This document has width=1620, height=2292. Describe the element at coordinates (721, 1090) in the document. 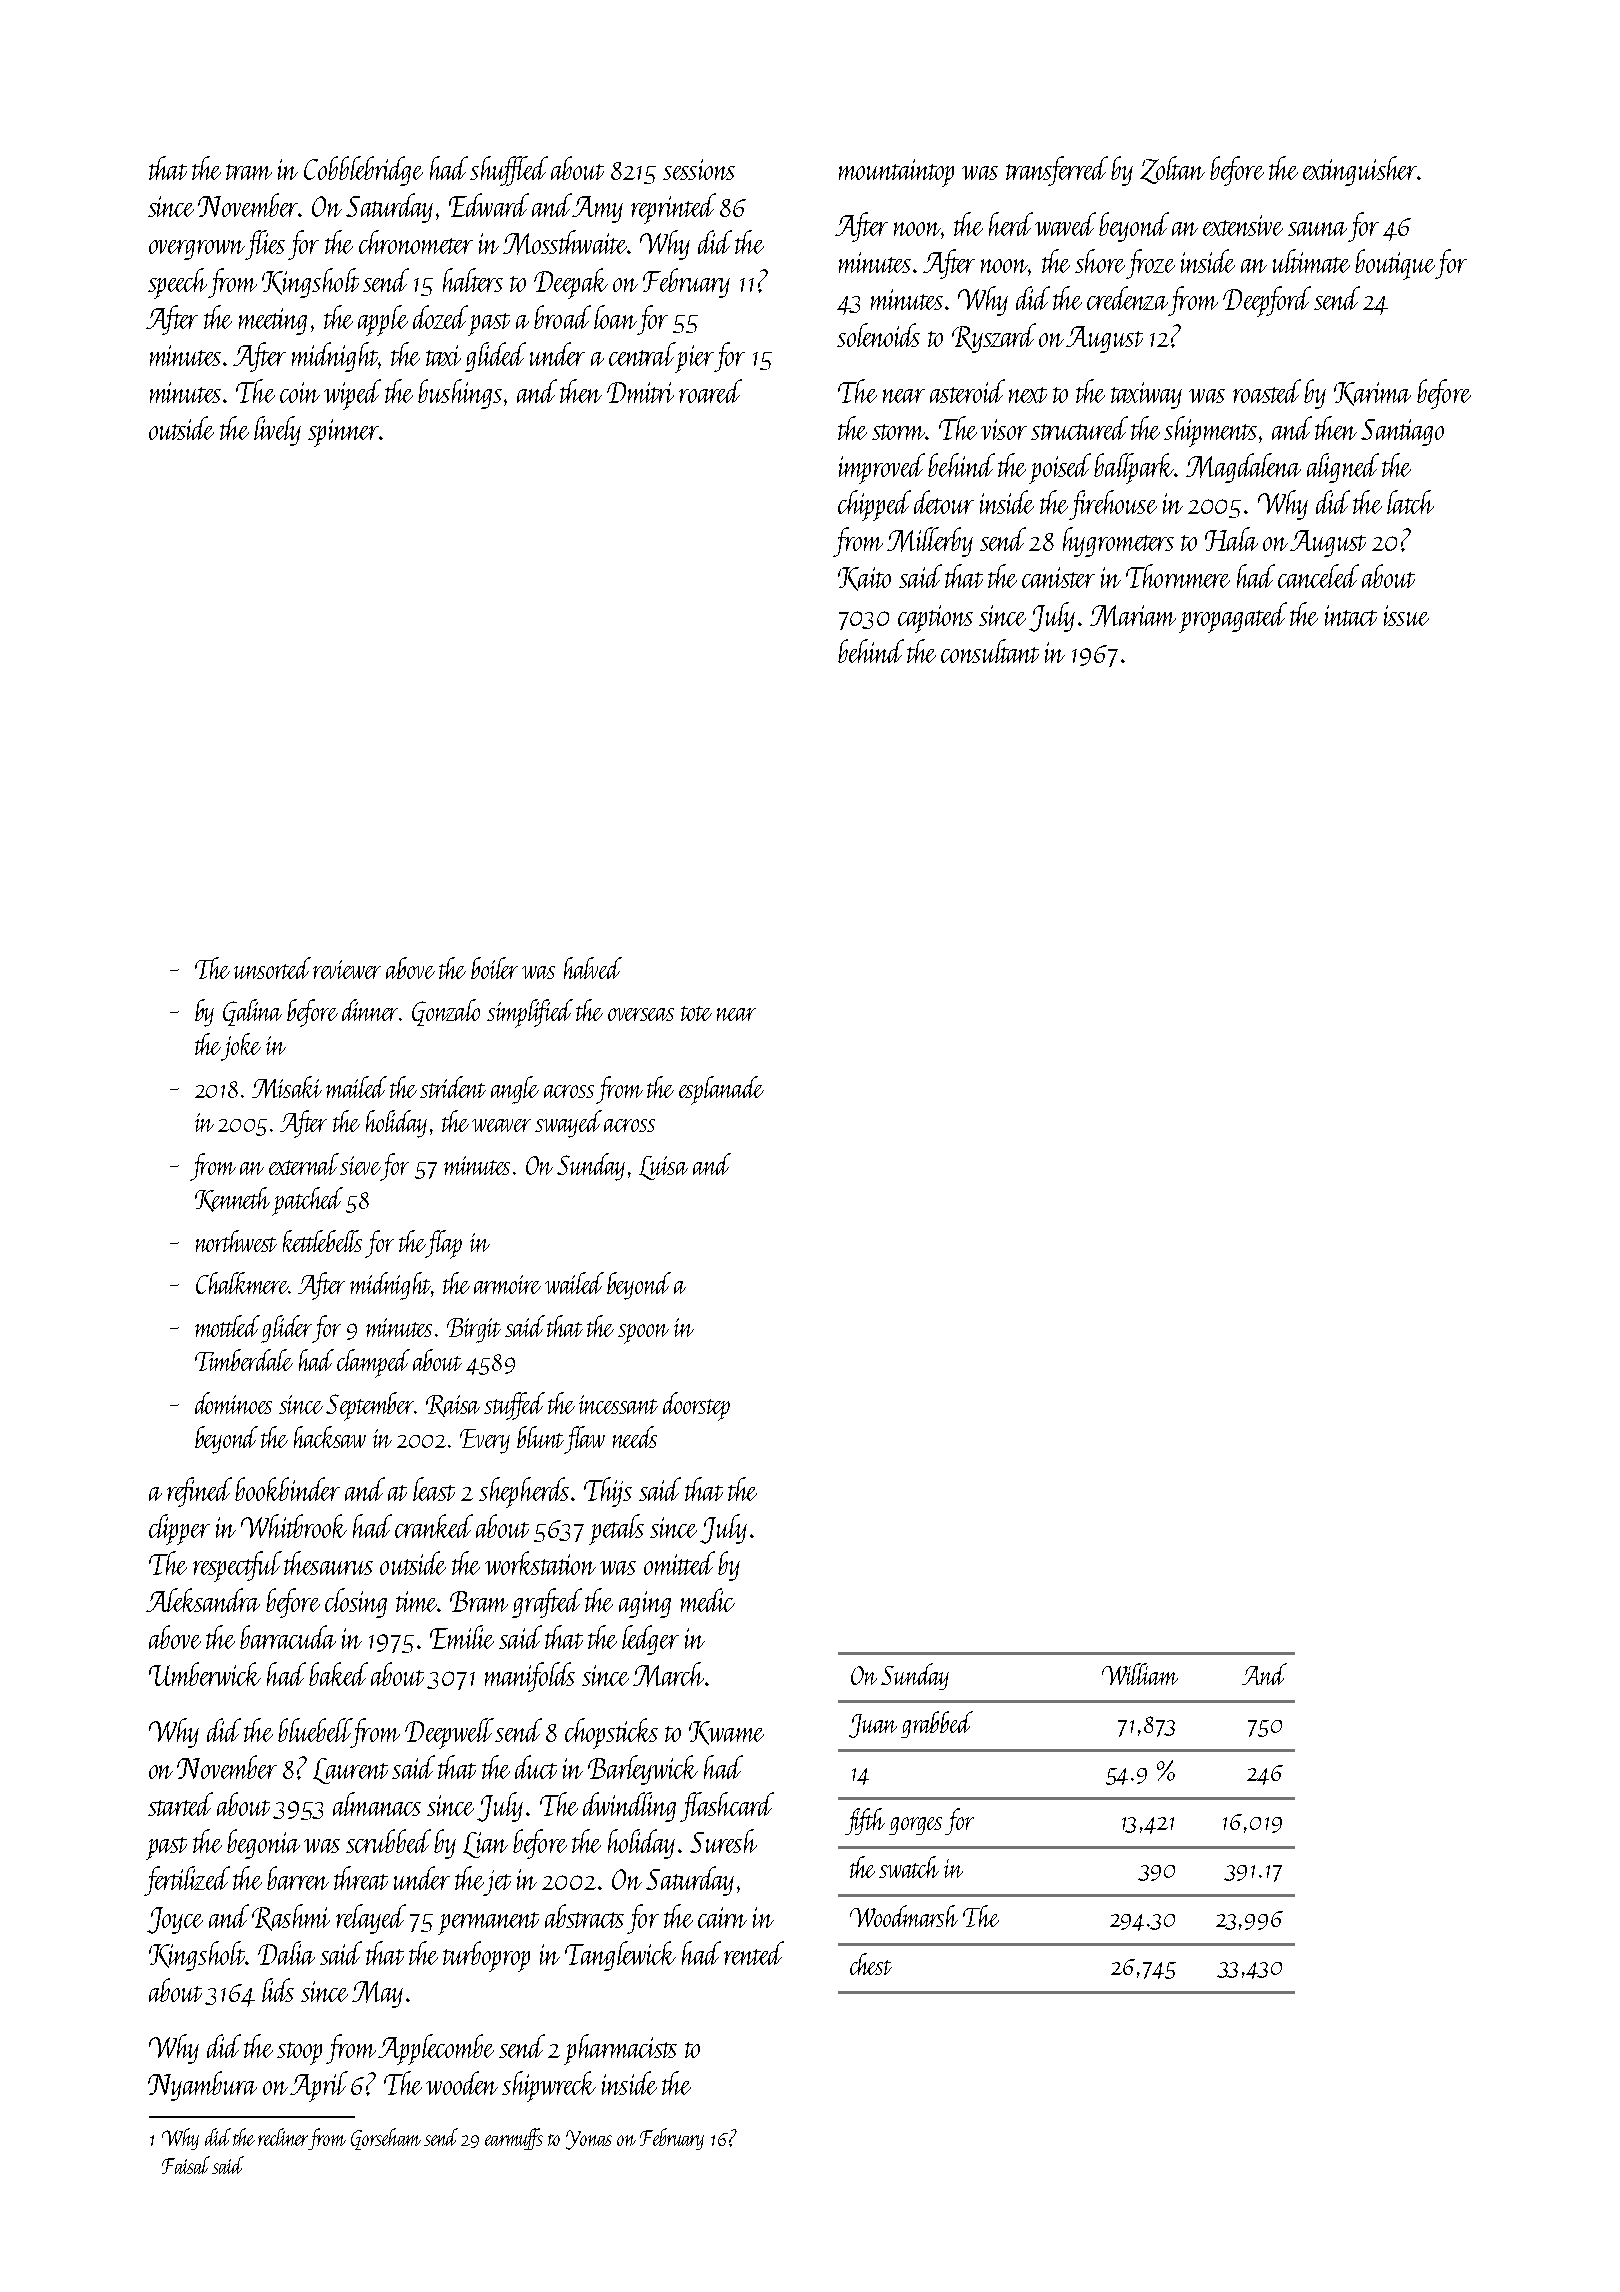

I see `esplanade` at that location.
